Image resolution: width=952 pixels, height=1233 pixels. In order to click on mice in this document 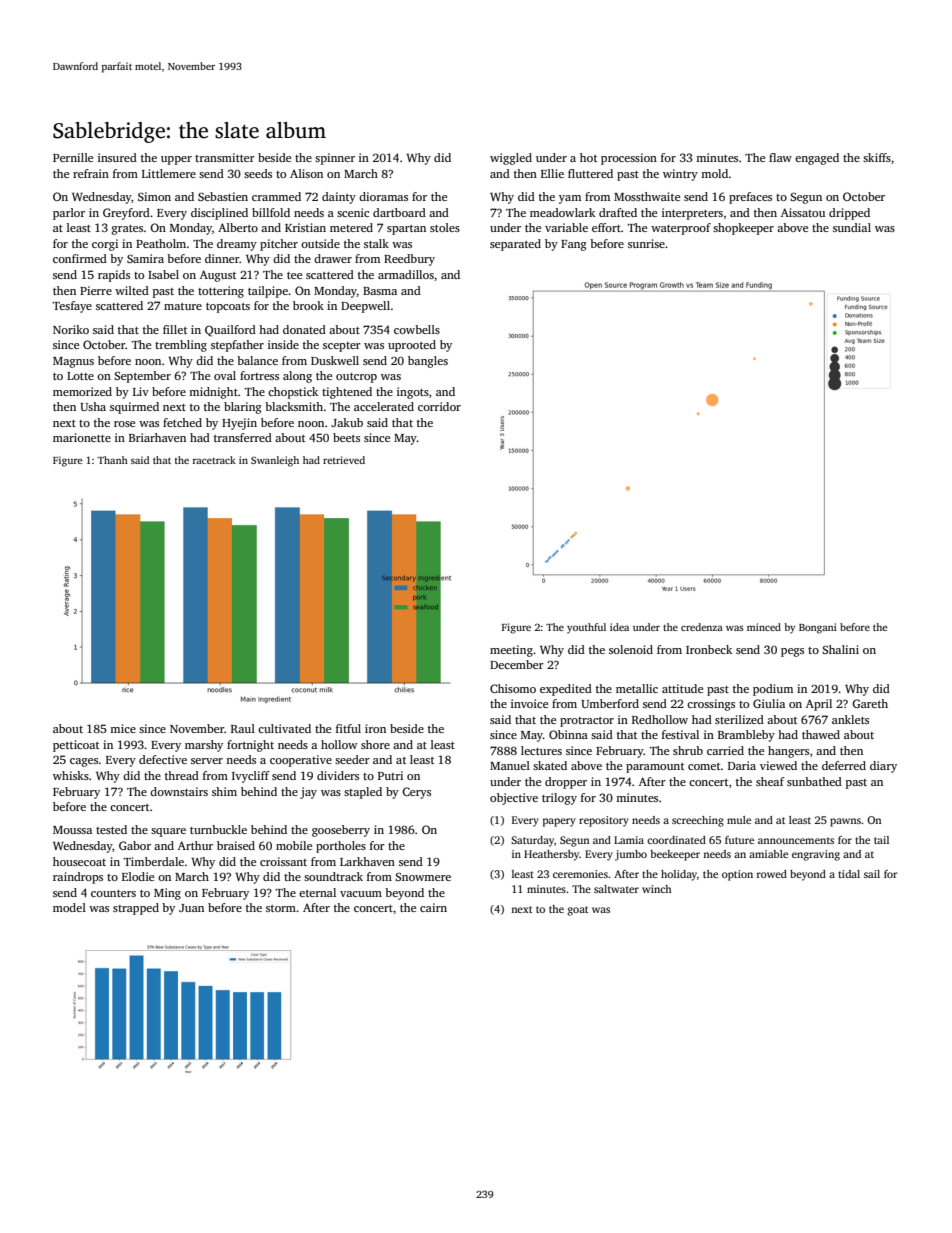, I will do `click(123, 728)`.
